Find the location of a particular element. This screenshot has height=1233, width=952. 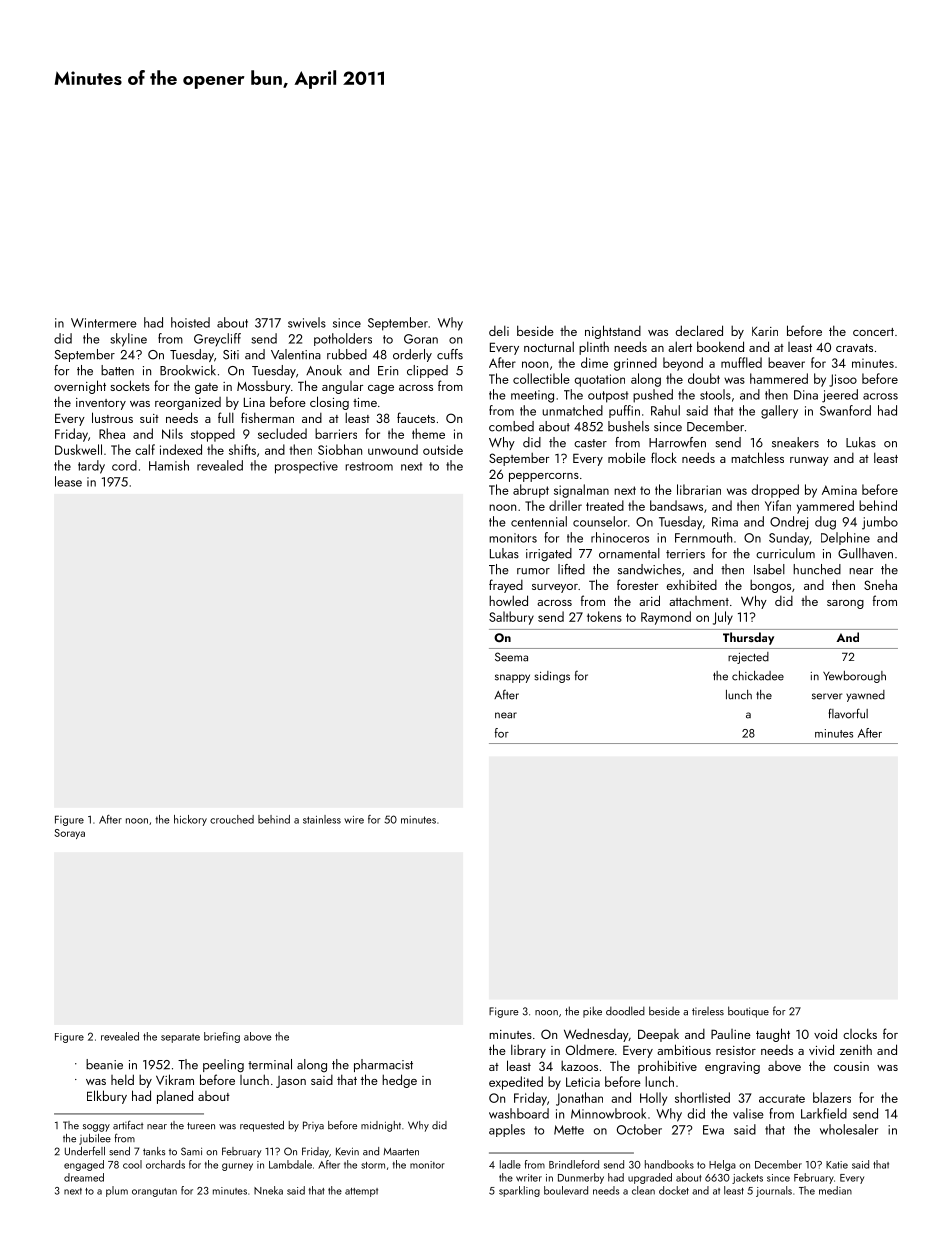

wire is located at coordinates (354, 820).
